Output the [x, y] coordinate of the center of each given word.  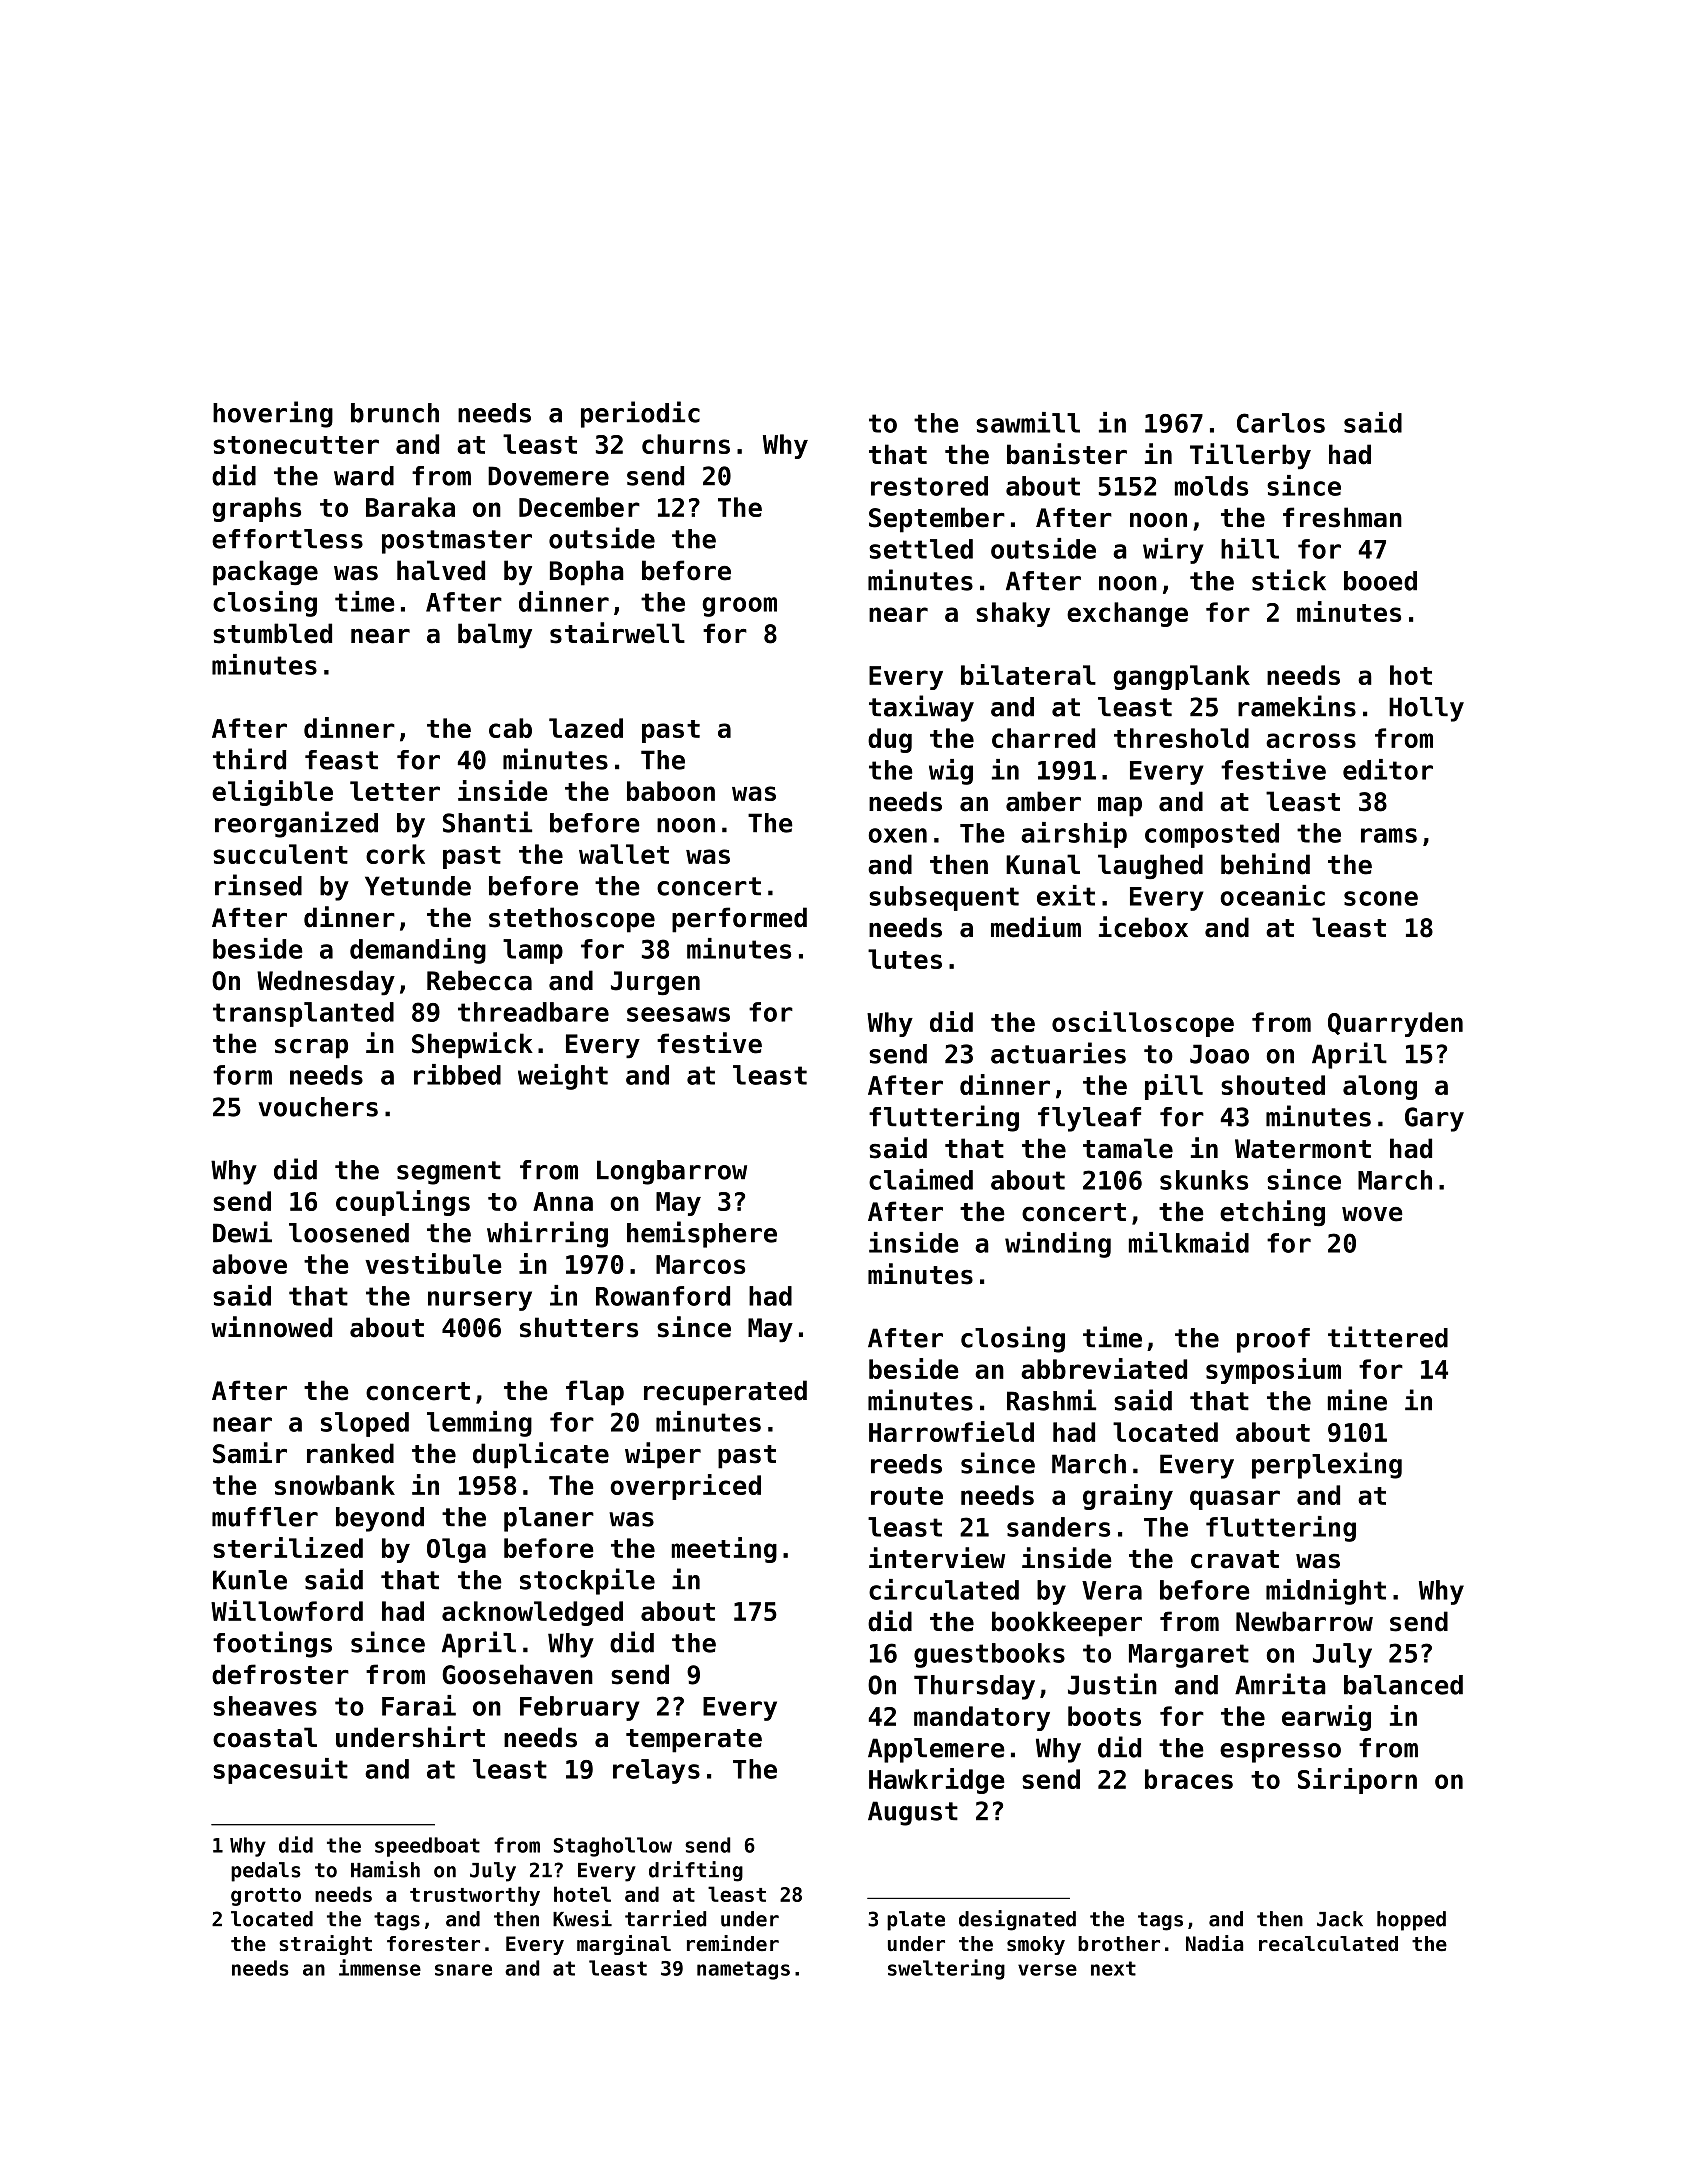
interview [937, 1558]
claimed [921, 1179]
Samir [250, 1453]
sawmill [1028, 422]
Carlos [1281, 423]
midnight [1326, 1592]
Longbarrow [672, 1172]
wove [1372, 1214]
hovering [273, 414]
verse [1047, 1970]
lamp [533, 951]
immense [380, 1967]
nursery [480, 1301]
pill [1174, 1087]
